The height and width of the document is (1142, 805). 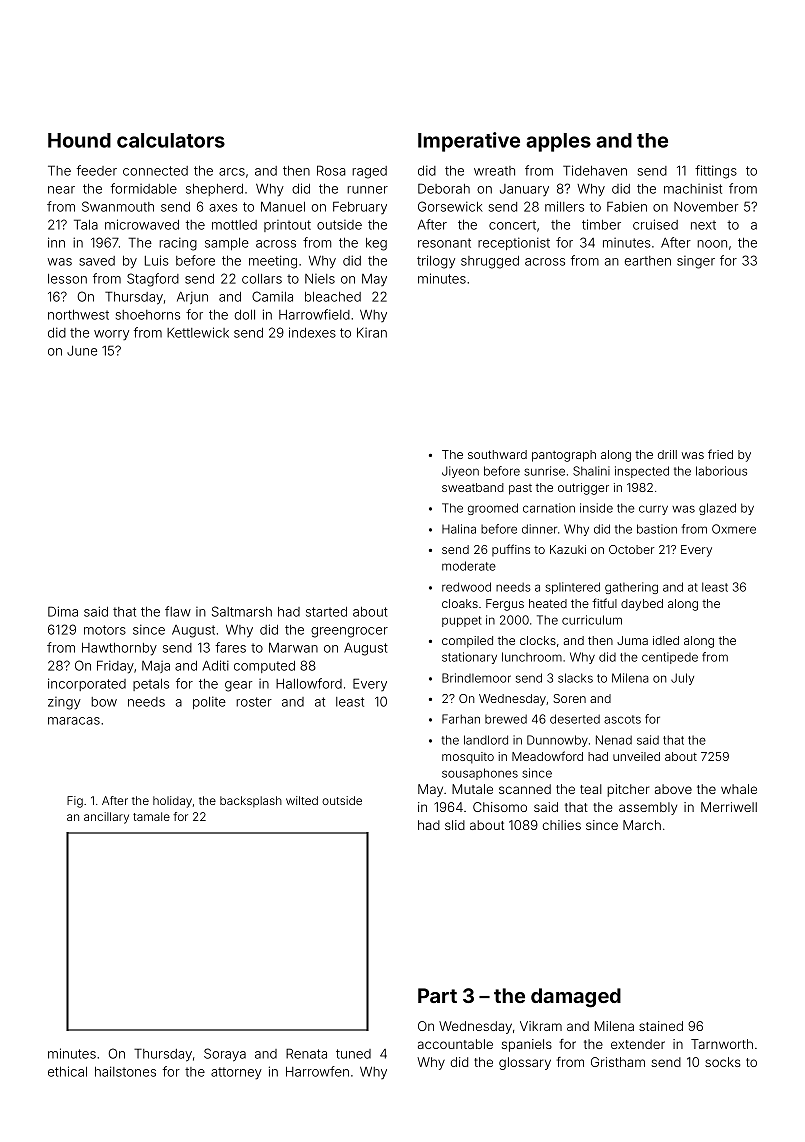 What do you see at coordinates (558, 142) in the document?
I see `apples` at bounding box center [558, 142].
